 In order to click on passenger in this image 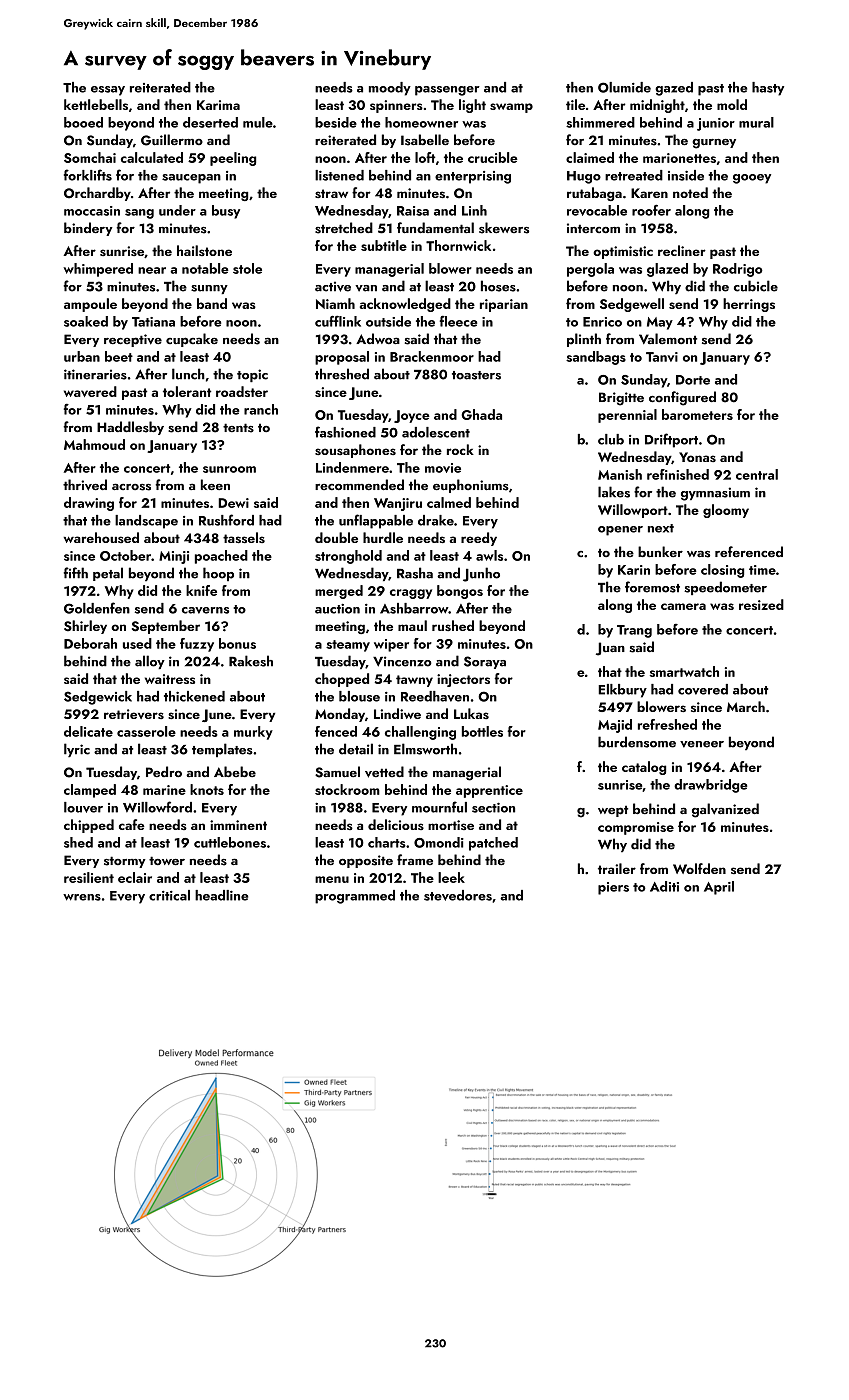, I will do `click(447, 91)`.
